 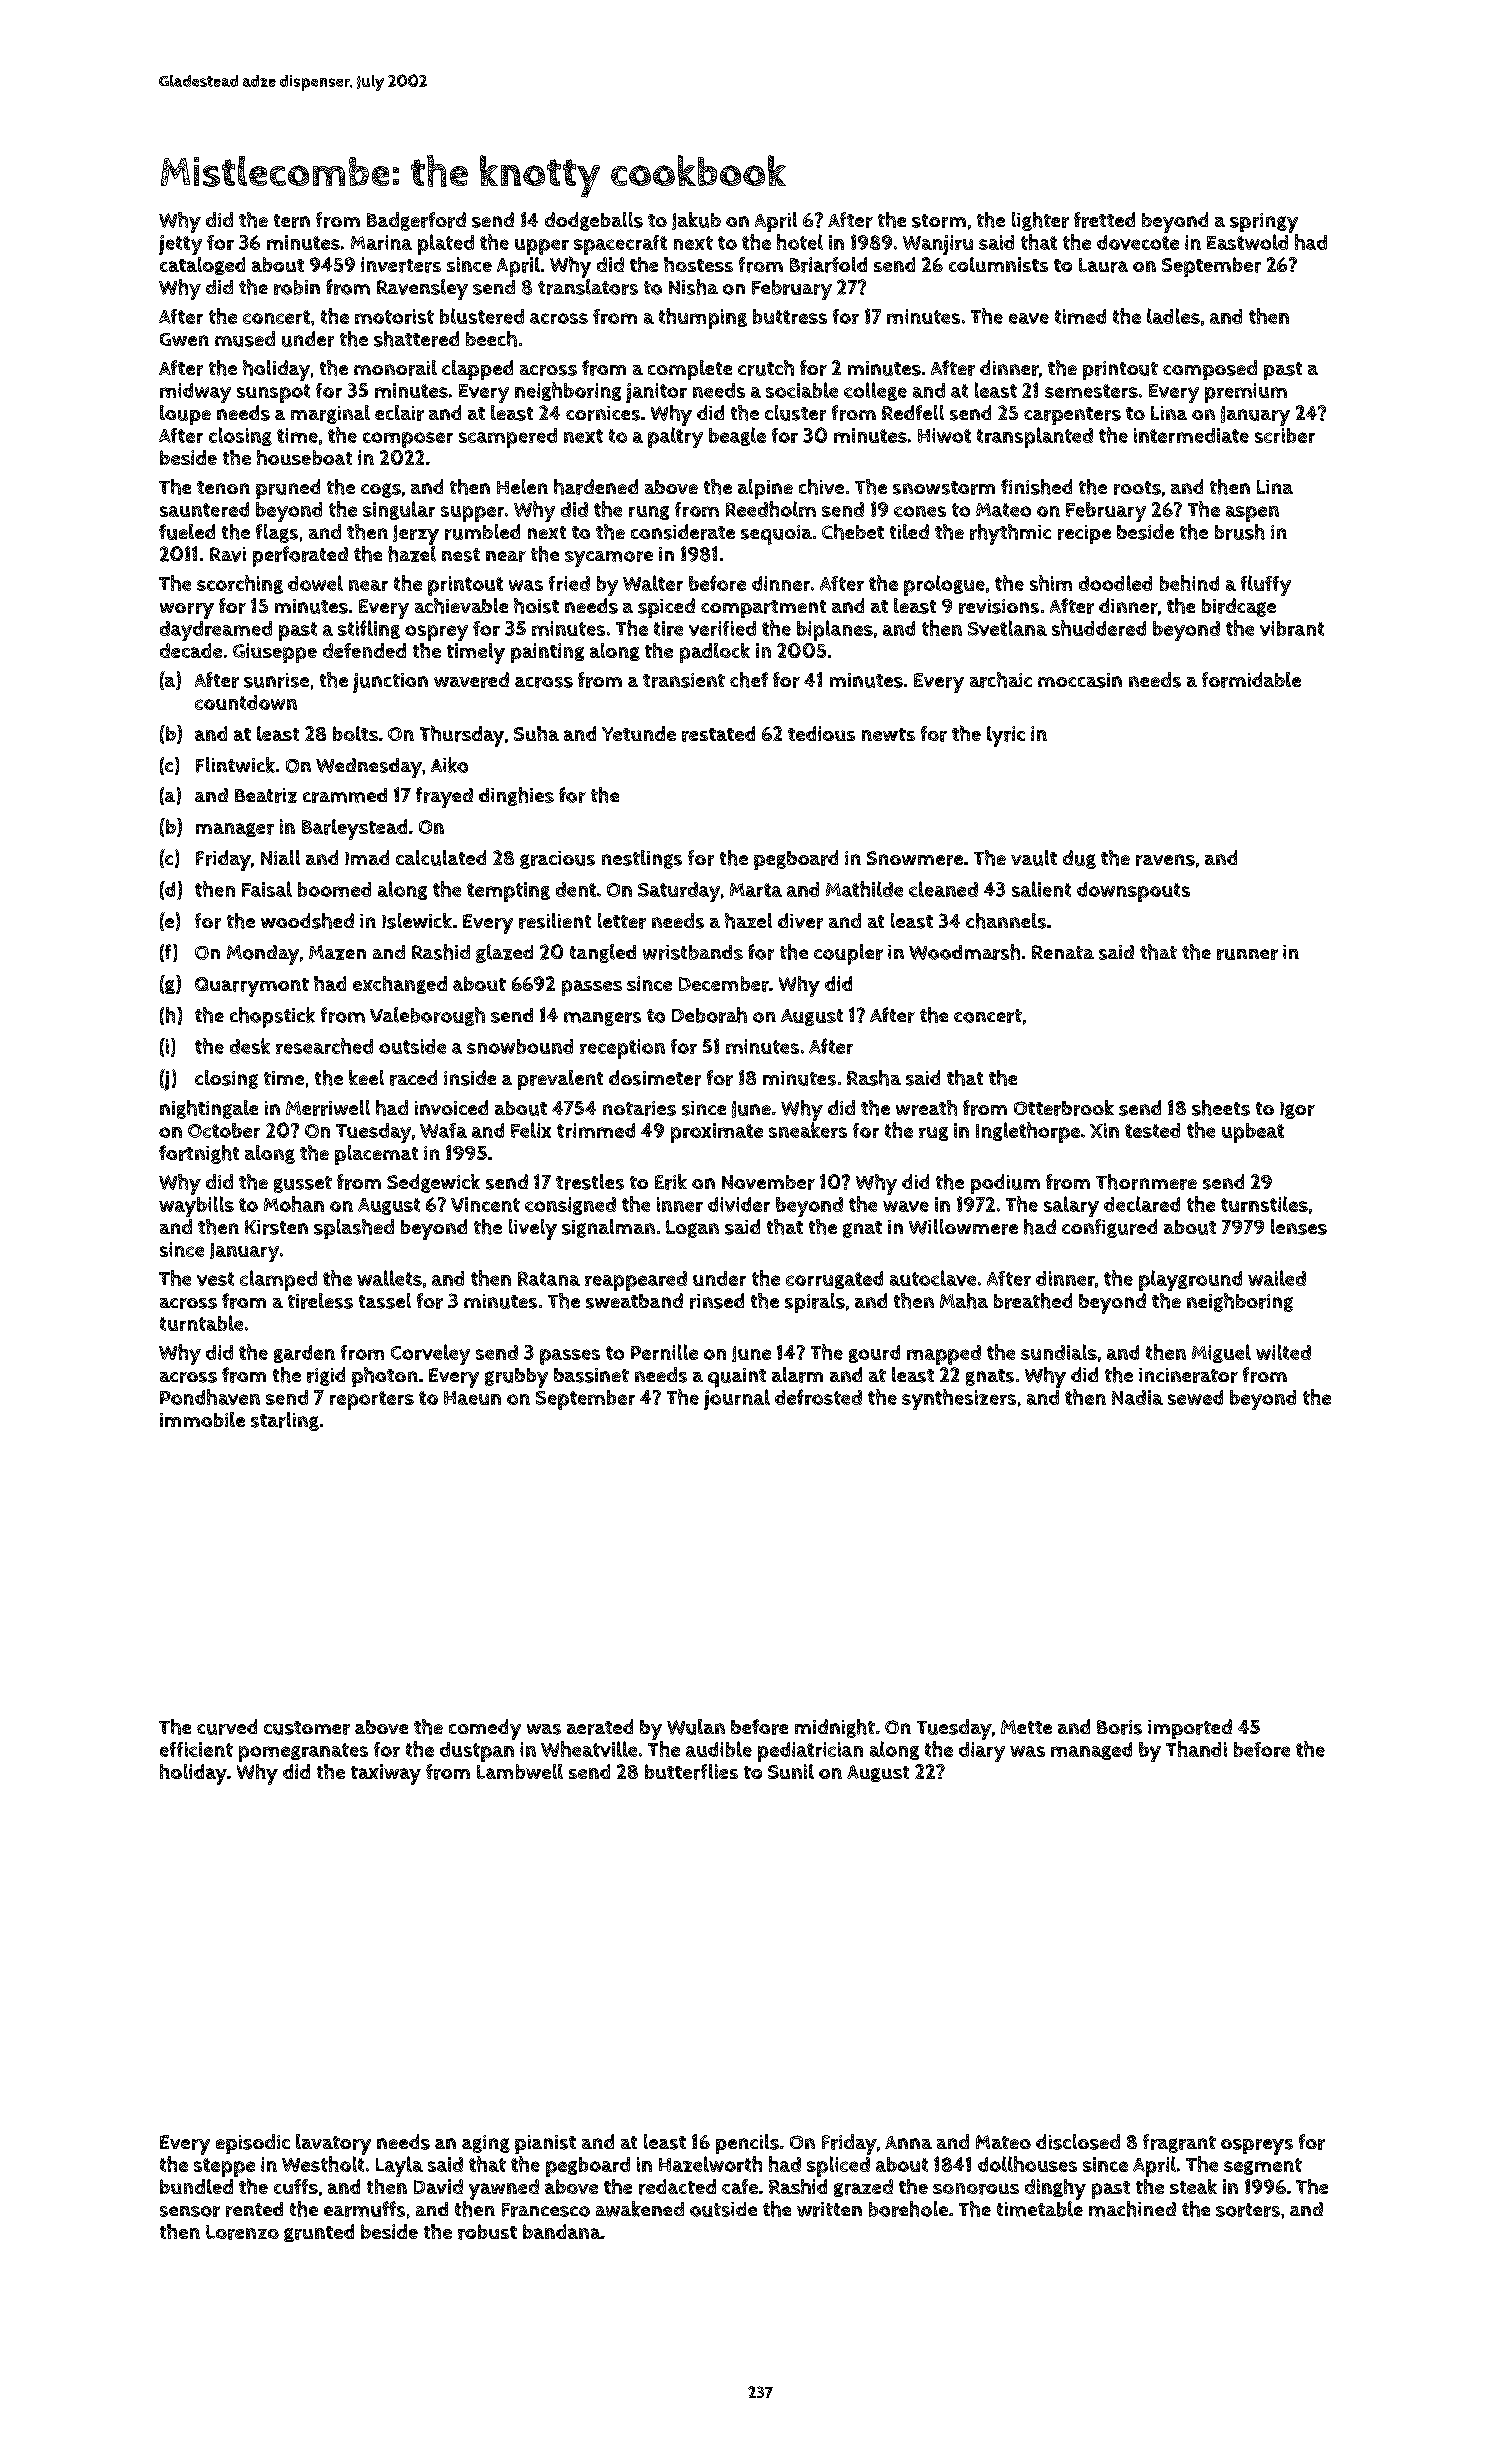 I want to click on Valeborough, so click(x=427, y=1016).
